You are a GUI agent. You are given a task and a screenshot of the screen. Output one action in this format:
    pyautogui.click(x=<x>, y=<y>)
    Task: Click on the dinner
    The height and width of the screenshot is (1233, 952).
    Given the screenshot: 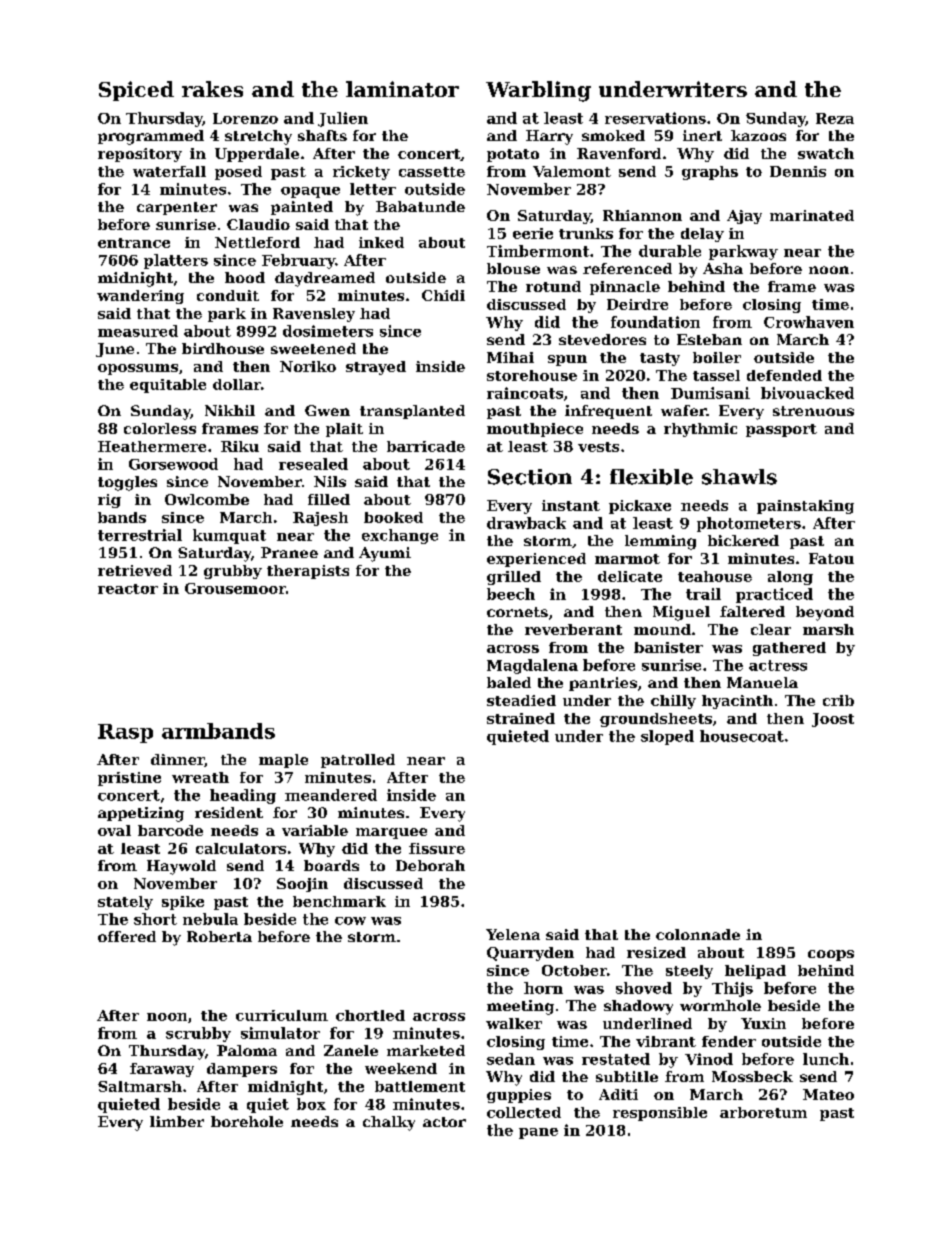 What is the action you would take?
    pyautogui.click(x=178, y=760)
